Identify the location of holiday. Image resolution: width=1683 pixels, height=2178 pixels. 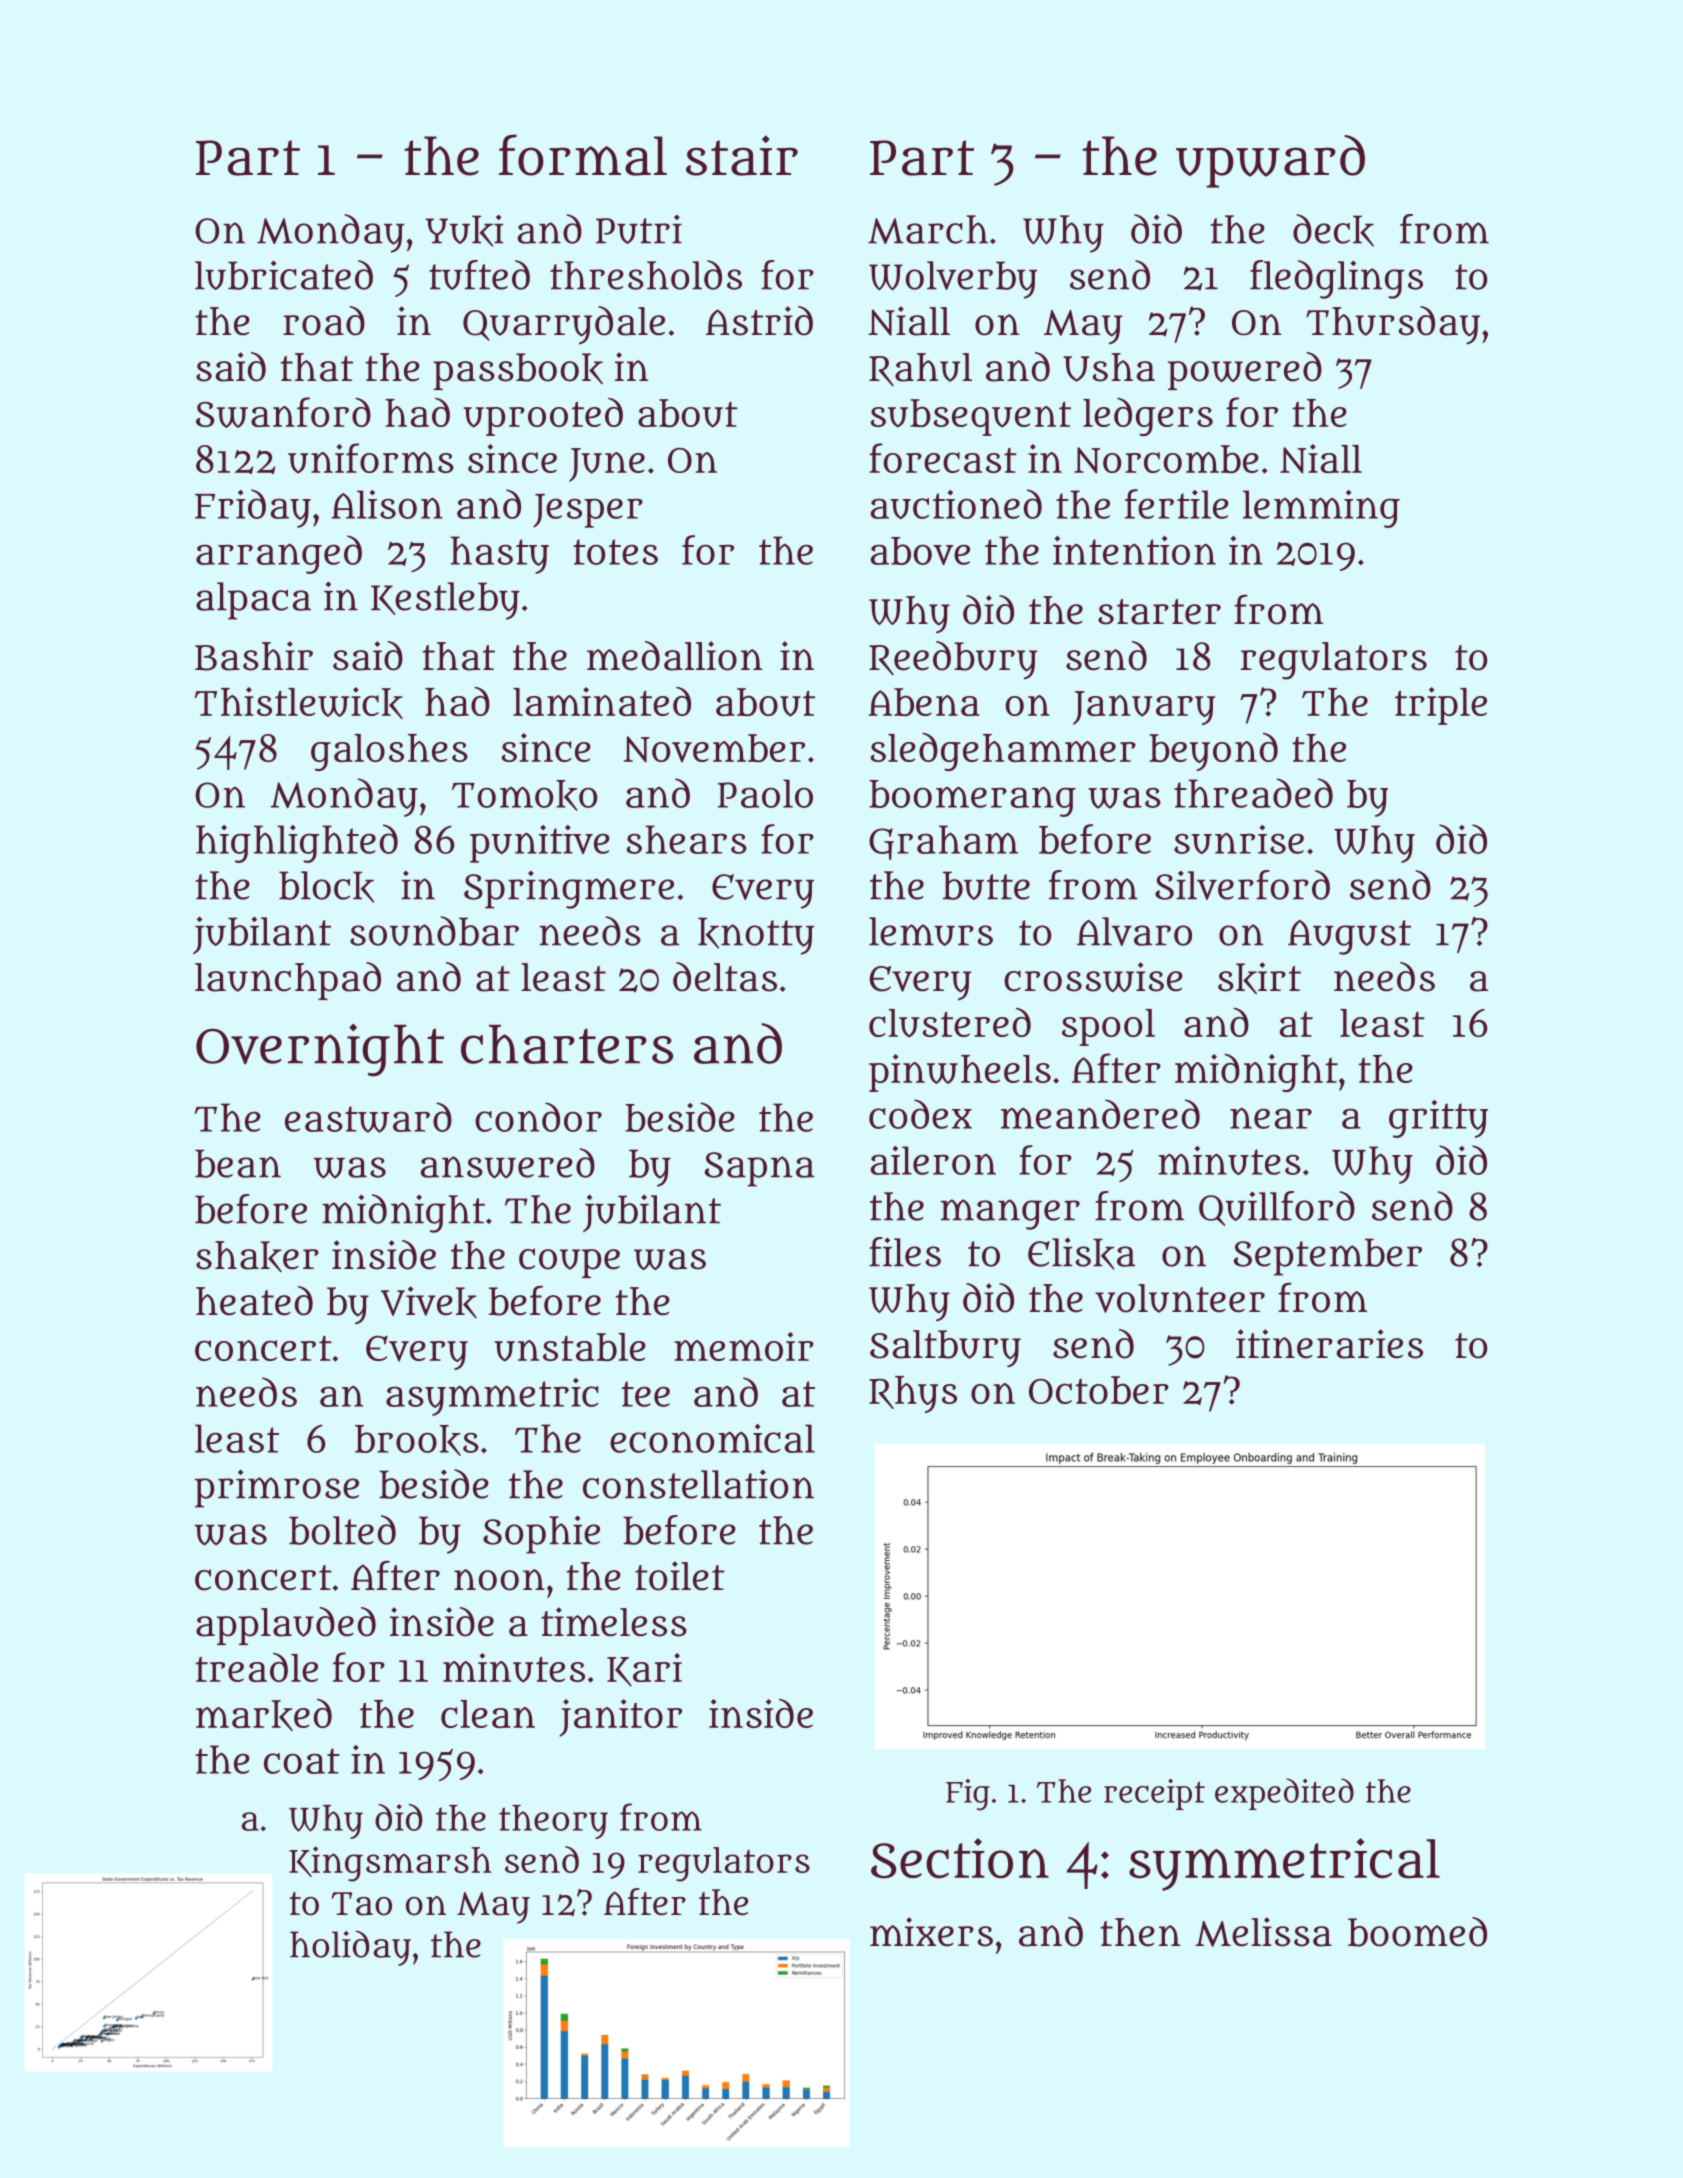
(350, 1948).
